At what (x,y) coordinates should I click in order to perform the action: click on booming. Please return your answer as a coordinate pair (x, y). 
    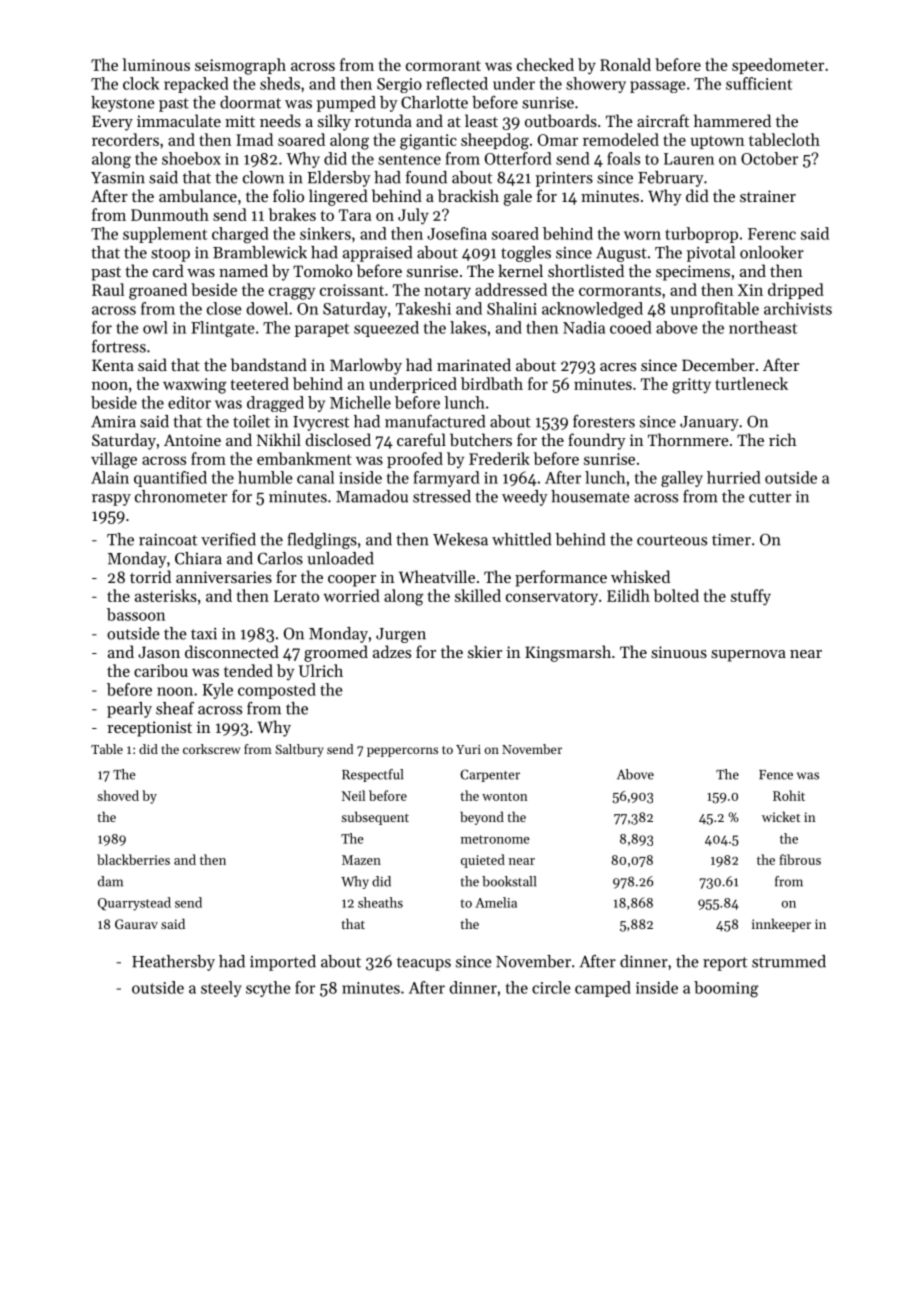
    Looking at the image, I should click on (726, 989).
